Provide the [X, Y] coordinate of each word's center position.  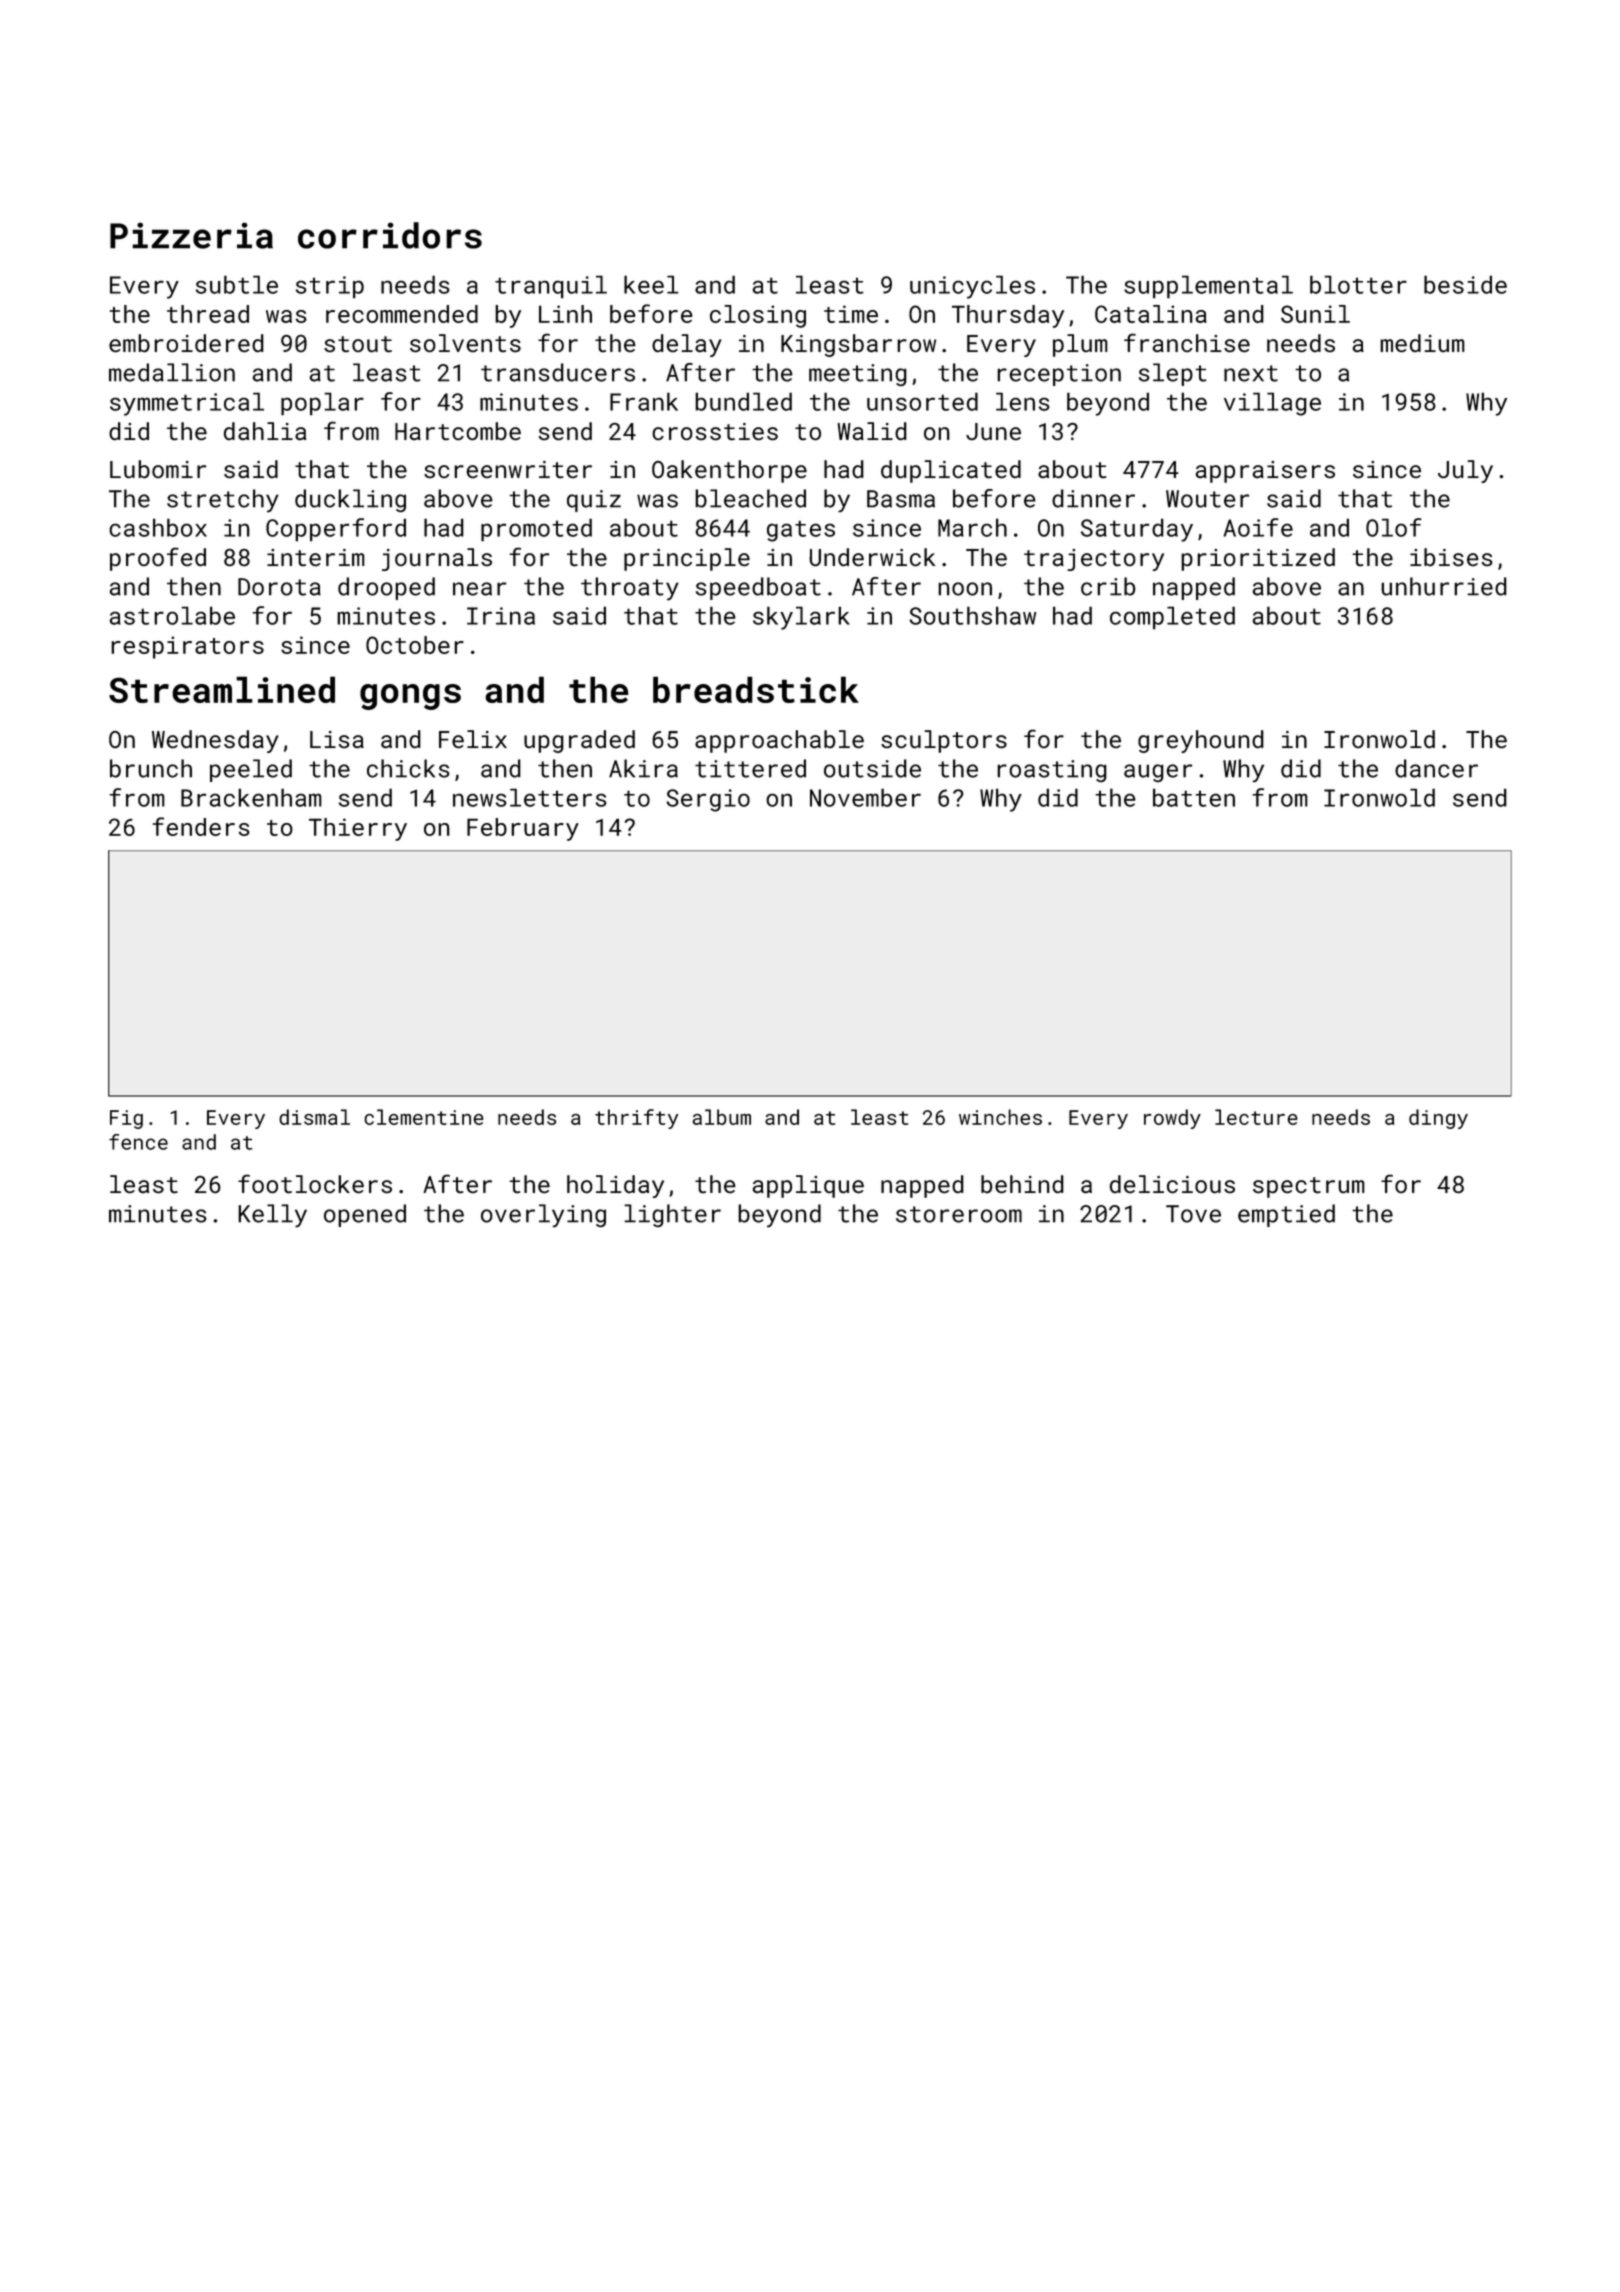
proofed [158, 559]
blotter [1358, 284]
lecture [1256, 1117]
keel [651, 284]
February [523, 829]
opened [365, 1215]
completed [1172, 618]
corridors [390, 235]
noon [965, 589]
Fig [126, 1119]
